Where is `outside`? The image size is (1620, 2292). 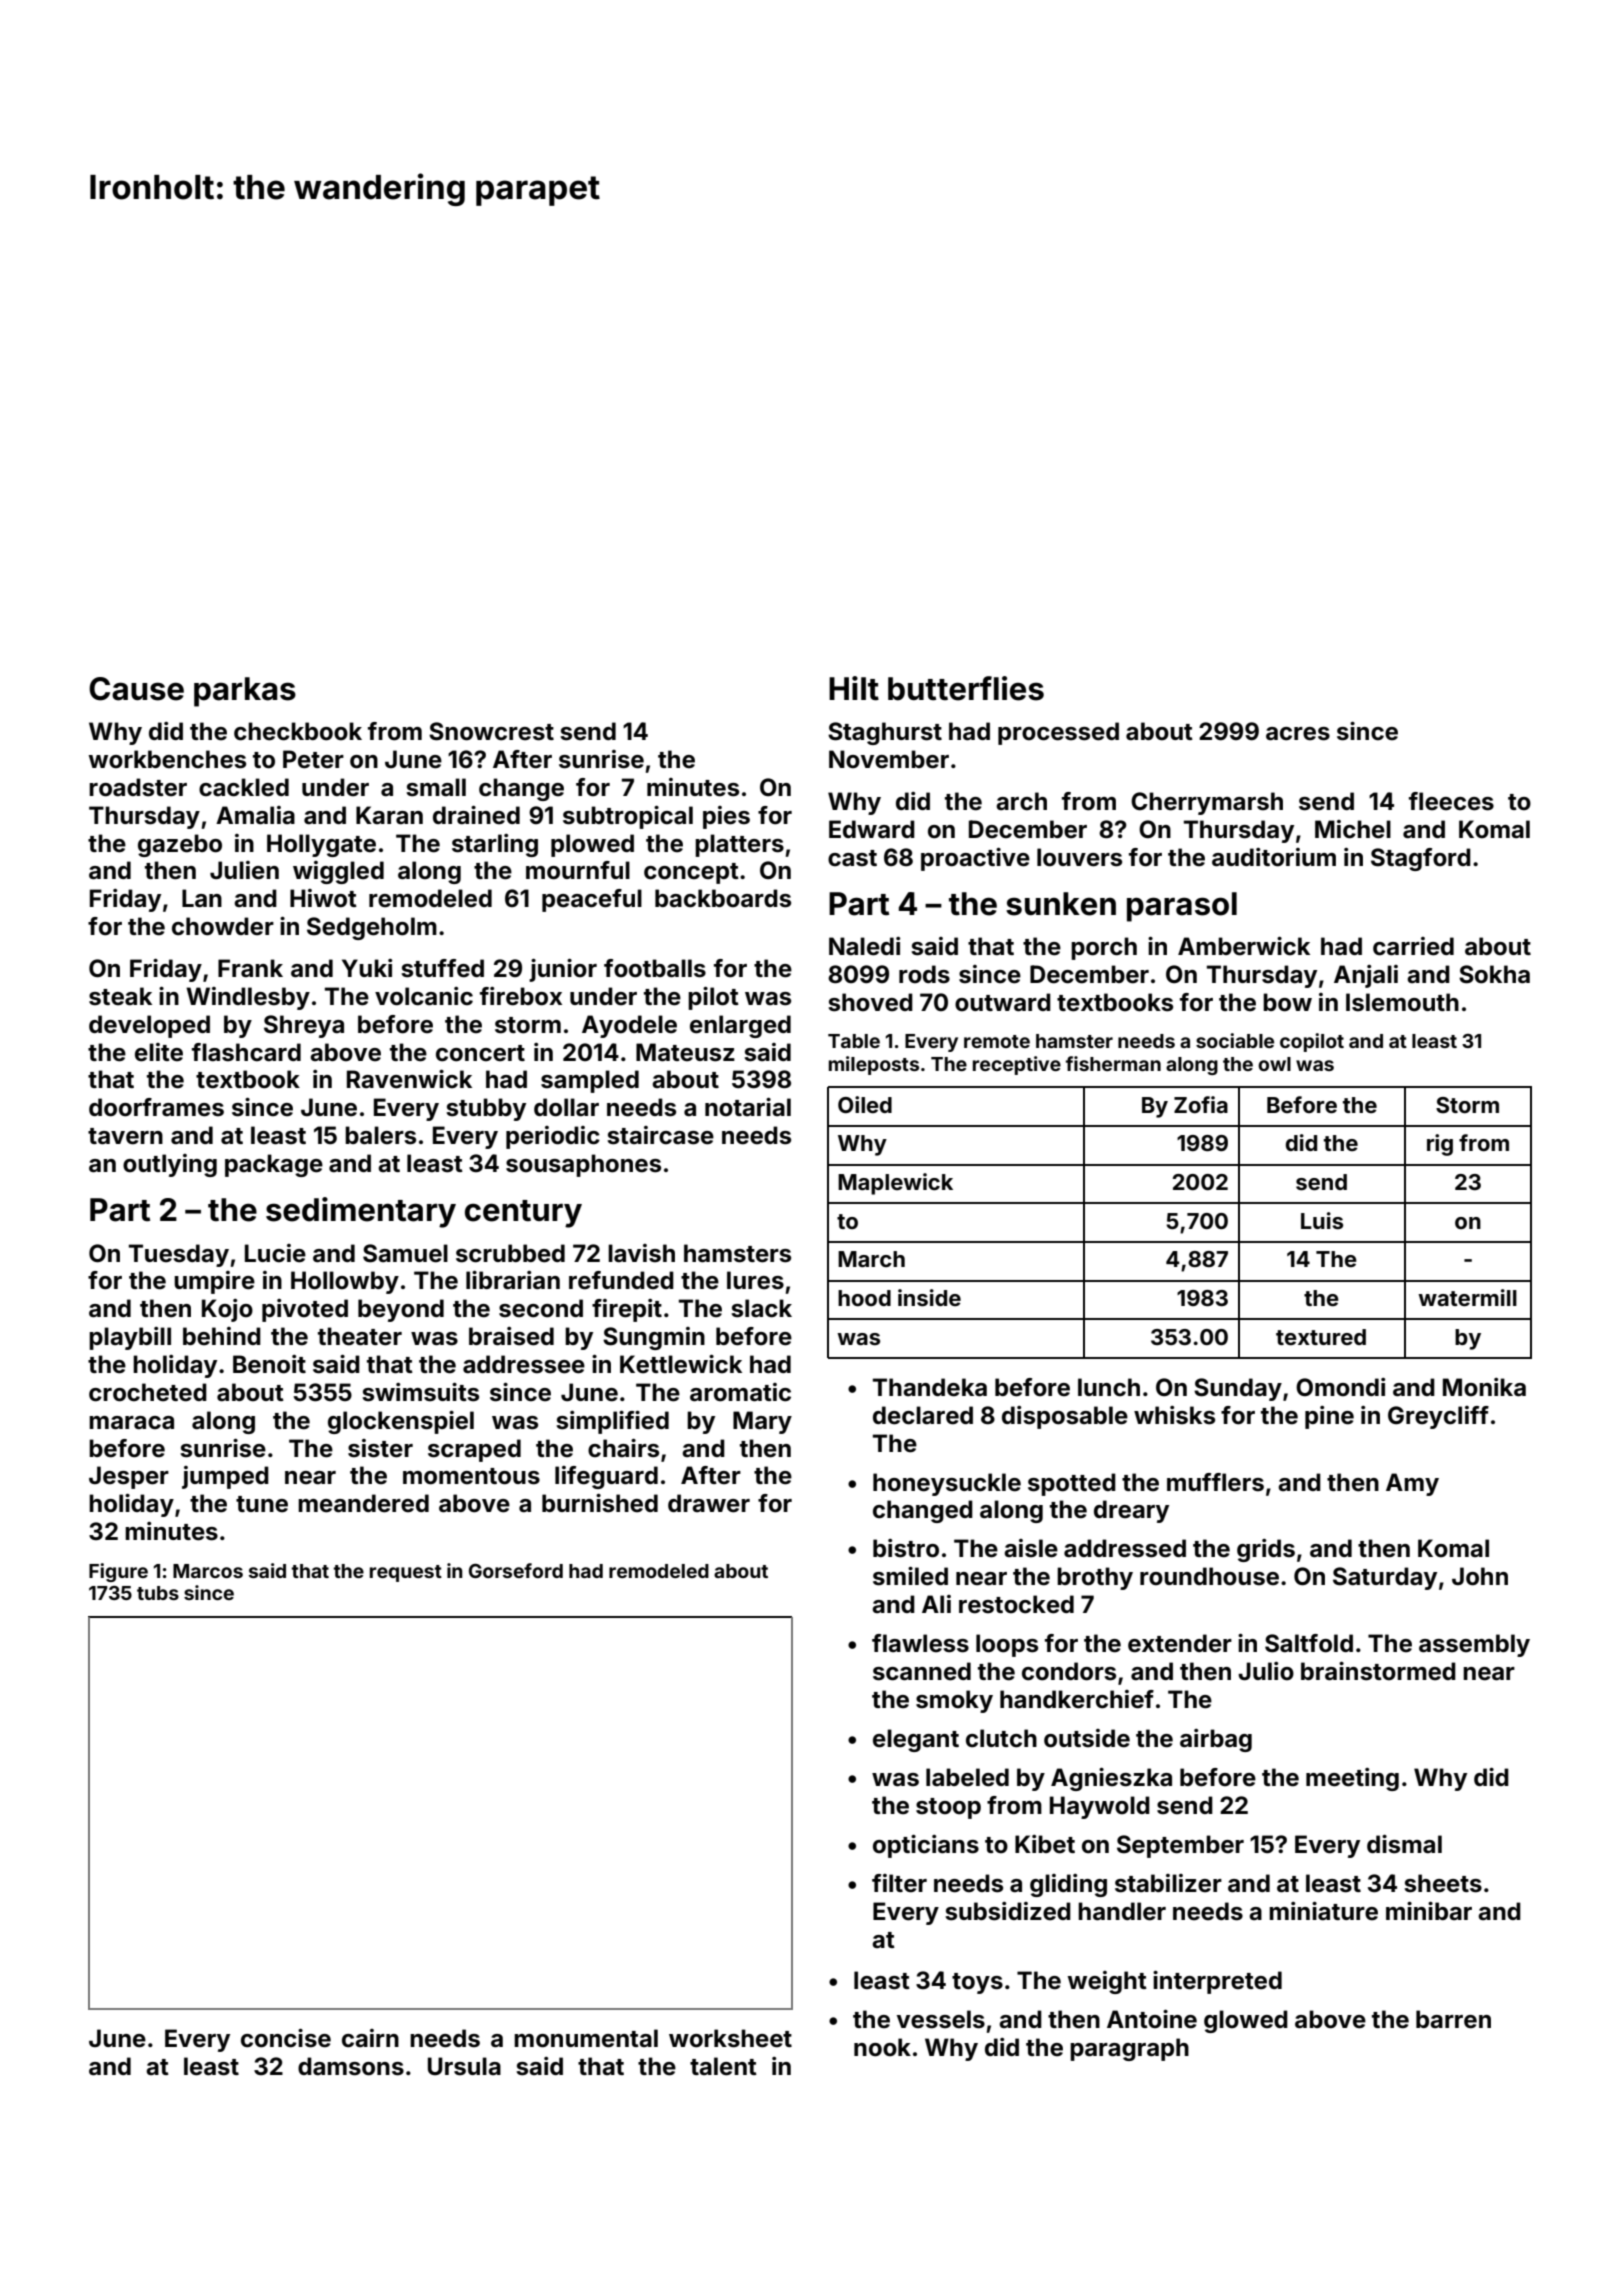 outside is located at coordinates (1087, 1738).
